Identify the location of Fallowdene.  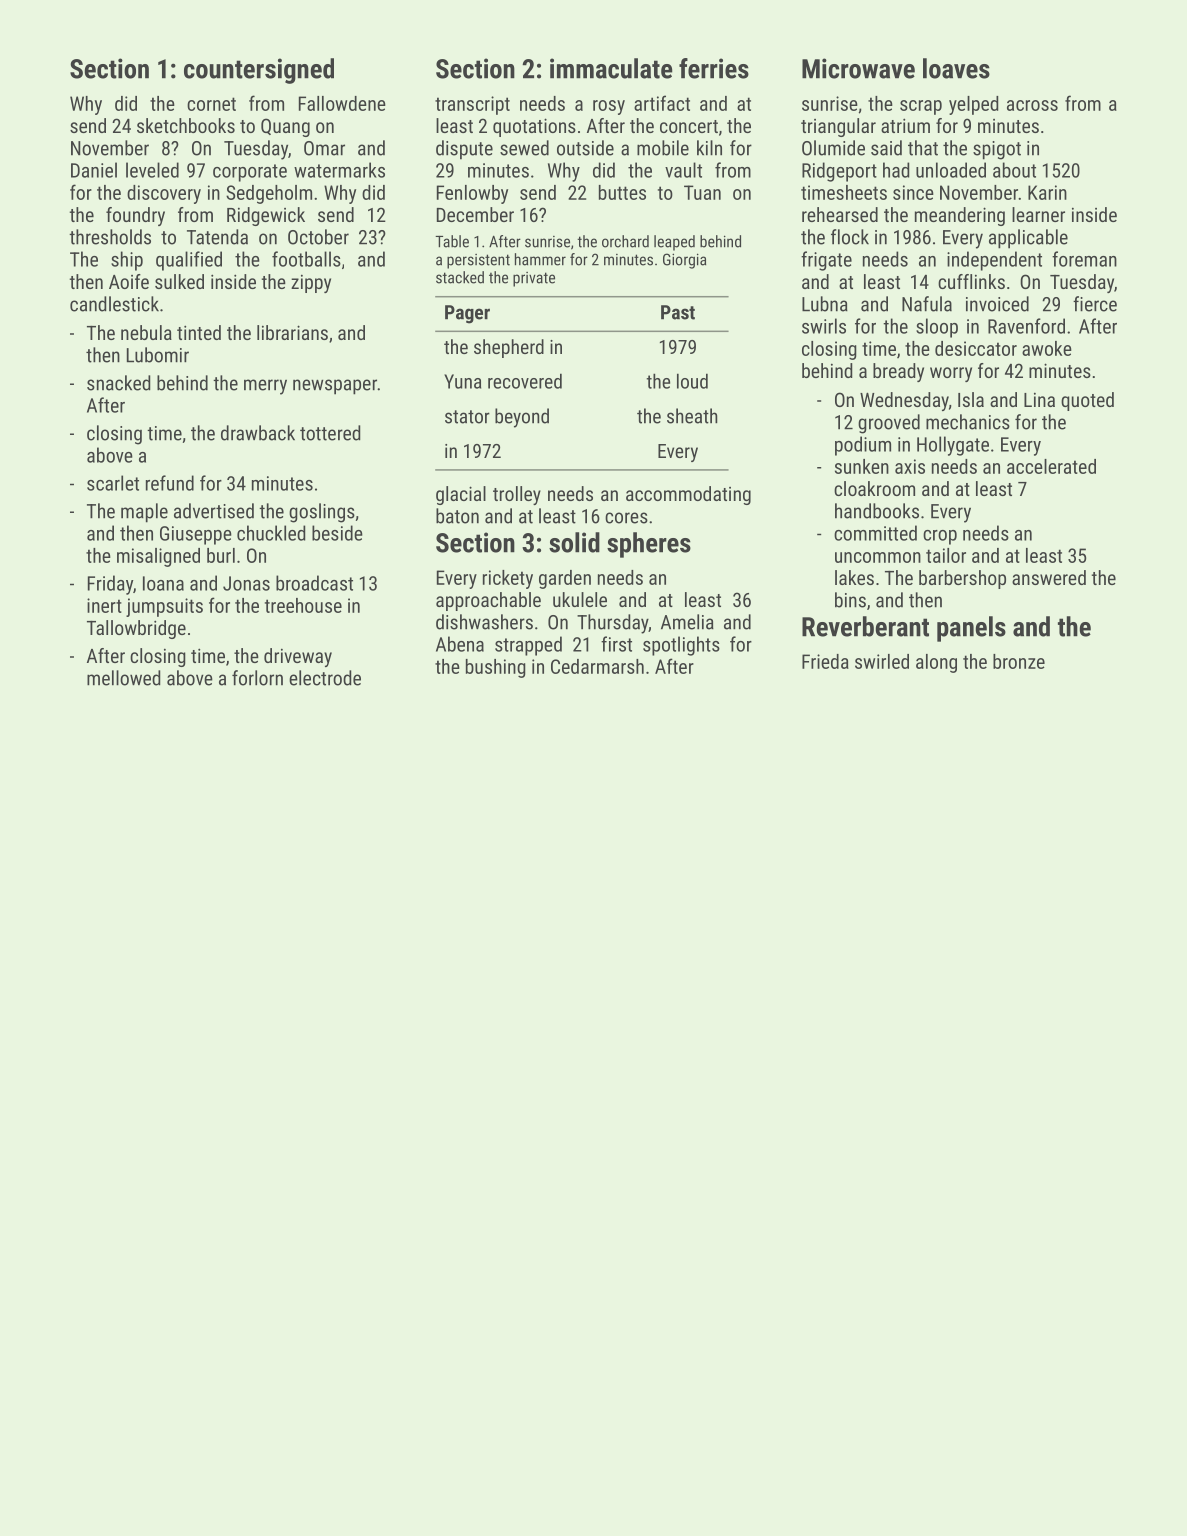
(342, 103).
